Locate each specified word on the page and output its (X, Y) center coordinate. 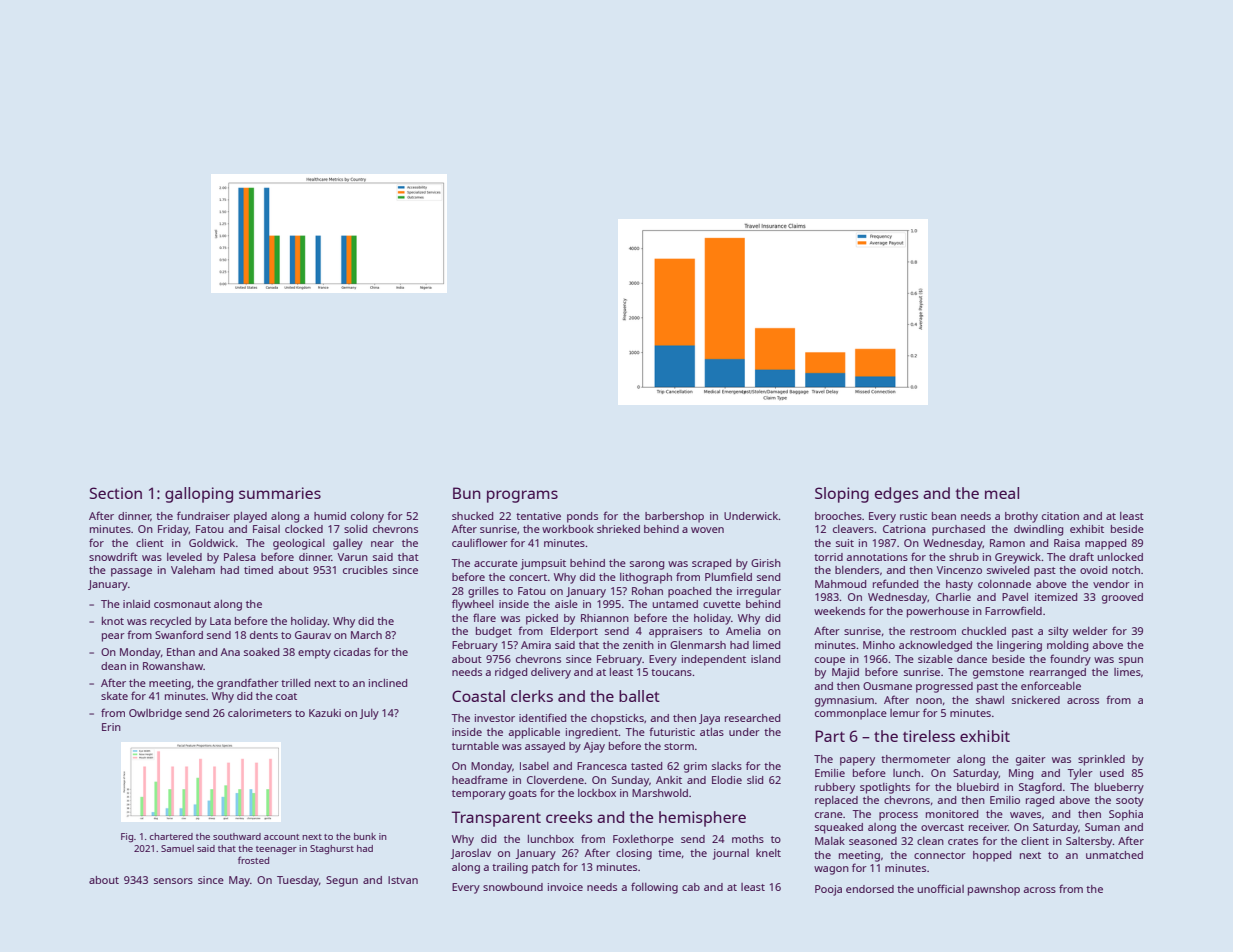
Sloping (842, 495)
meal (1002, 493)
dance (972, 659)
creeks (569, 817)
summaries (280, 493)
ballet (639, 696)
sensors (173, 881)
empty (314, 654)
